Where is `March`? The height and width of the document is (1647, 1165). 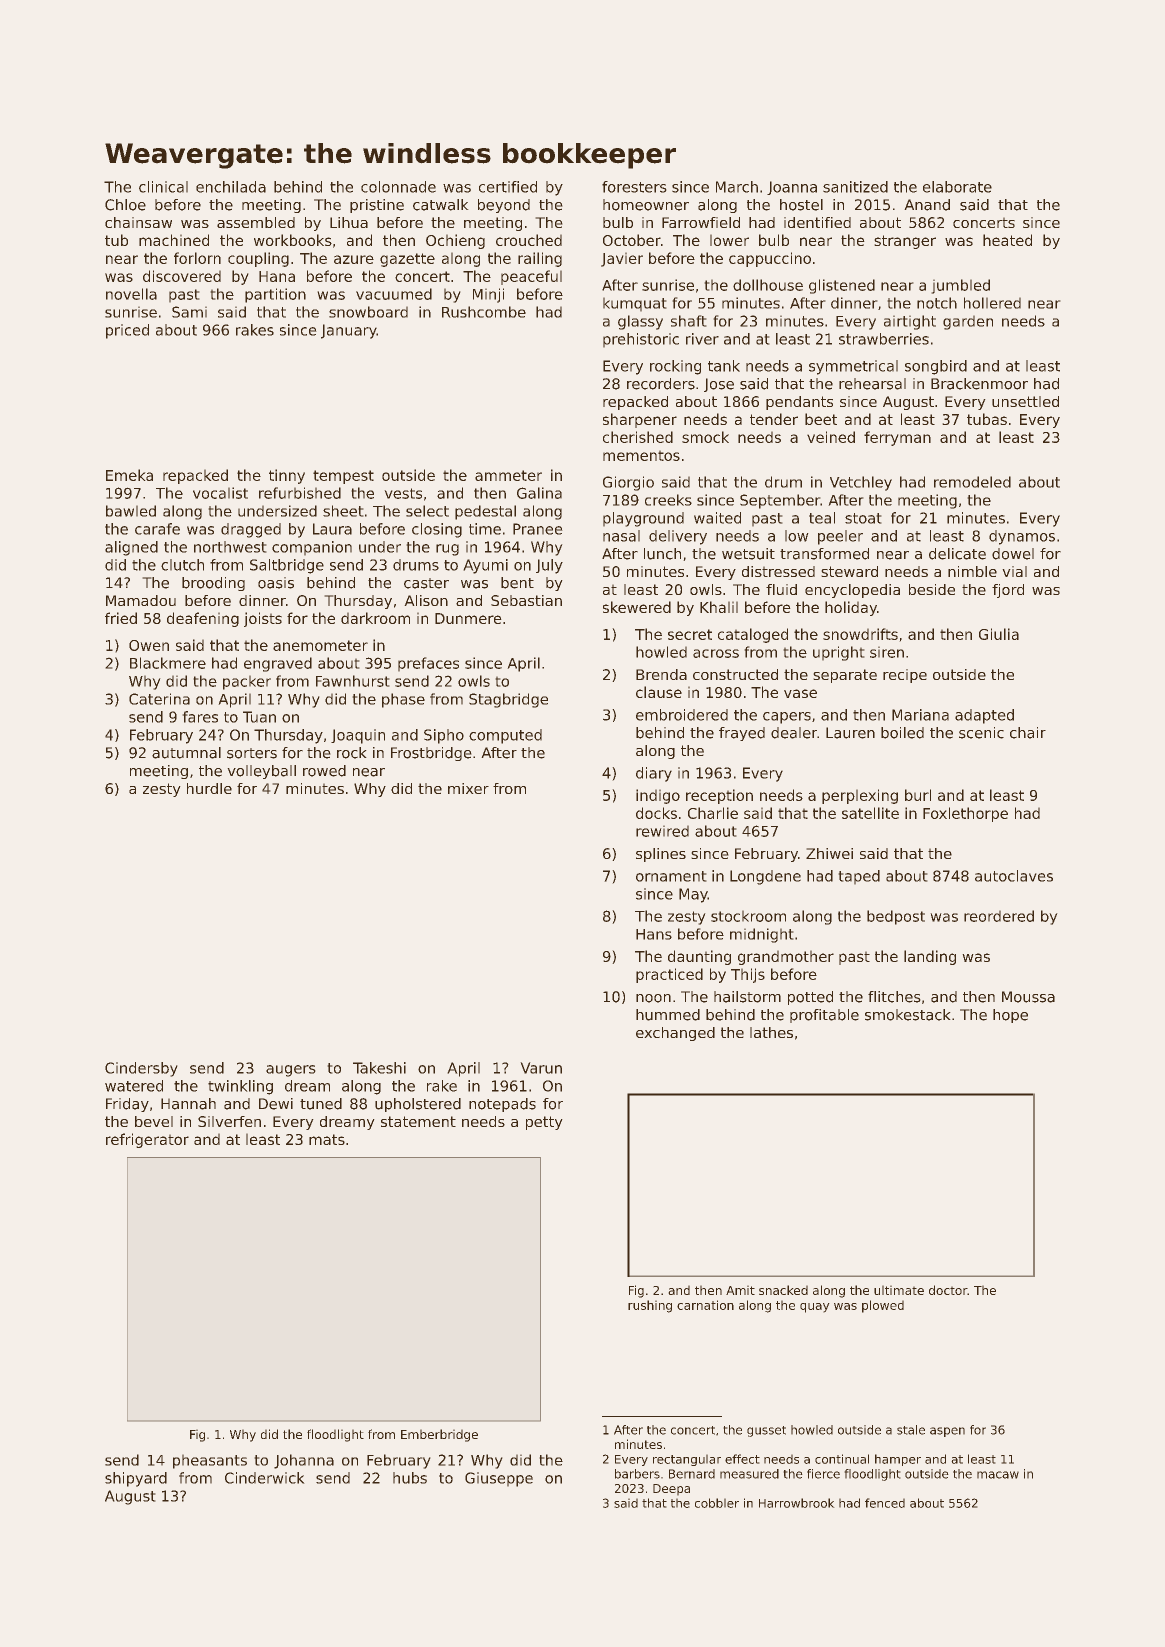 March is located at coordinates (737, 187).
